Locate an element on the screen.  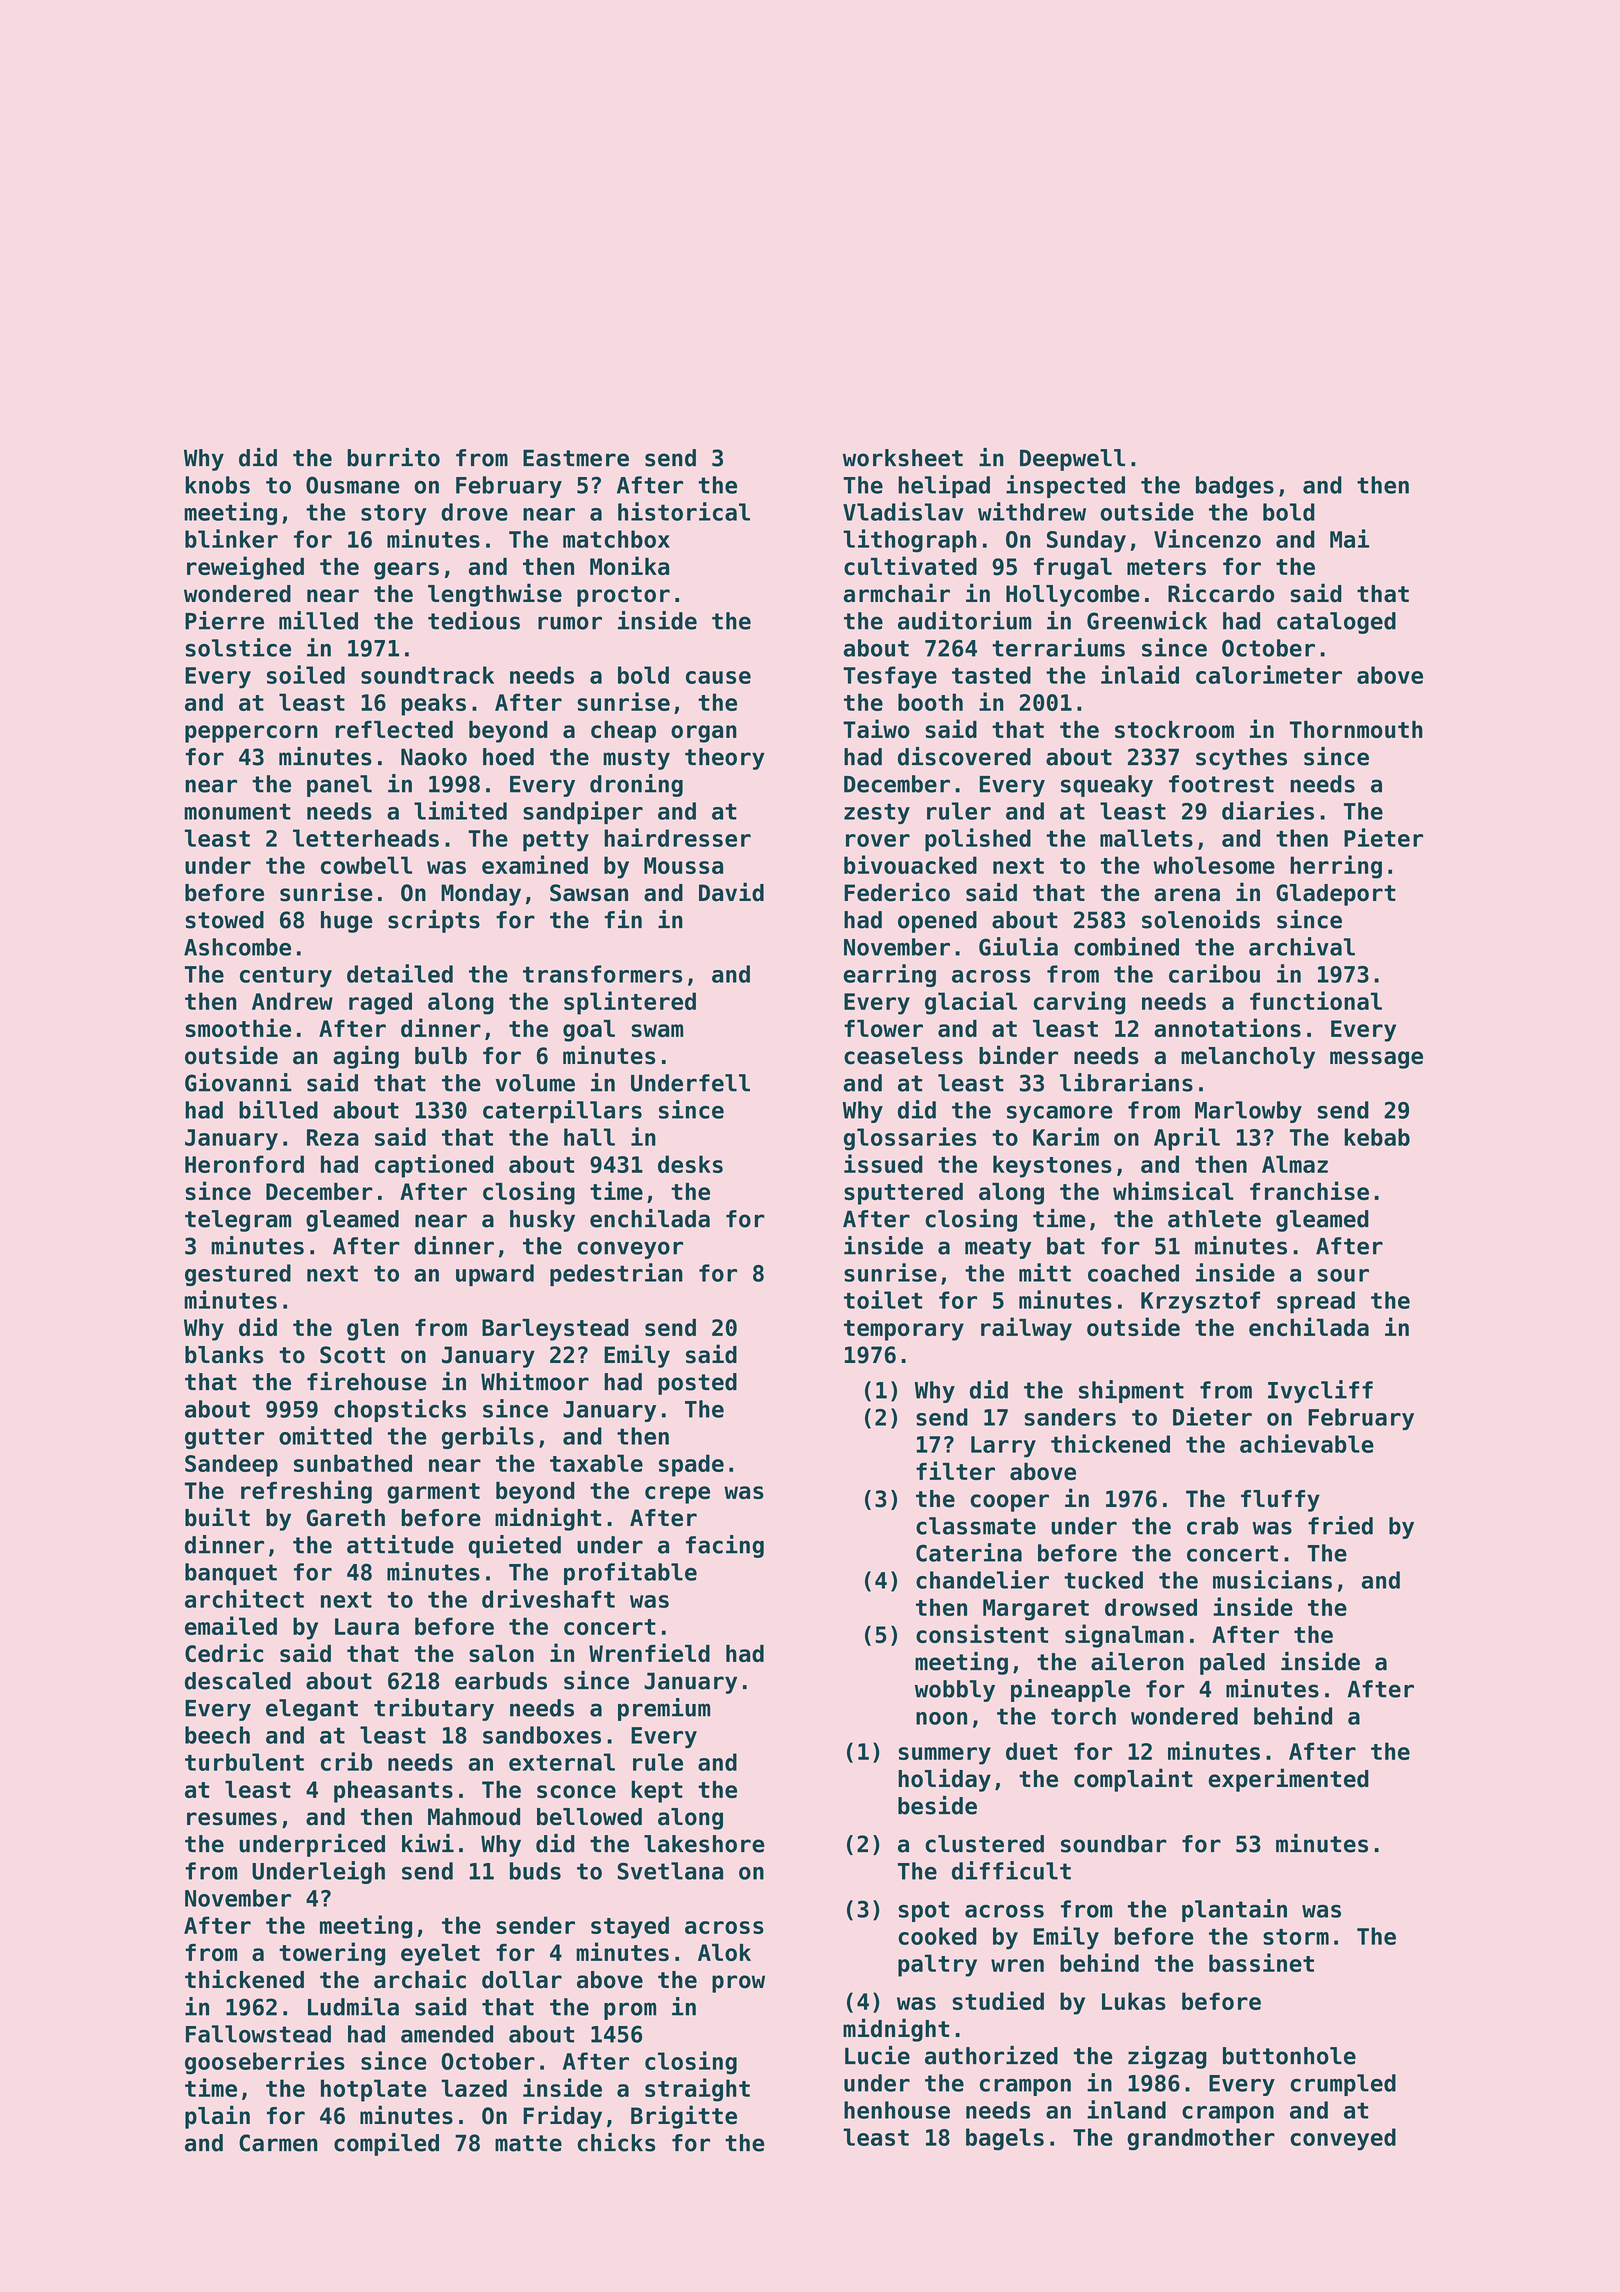
huge is located at coordinates (346, 922).
